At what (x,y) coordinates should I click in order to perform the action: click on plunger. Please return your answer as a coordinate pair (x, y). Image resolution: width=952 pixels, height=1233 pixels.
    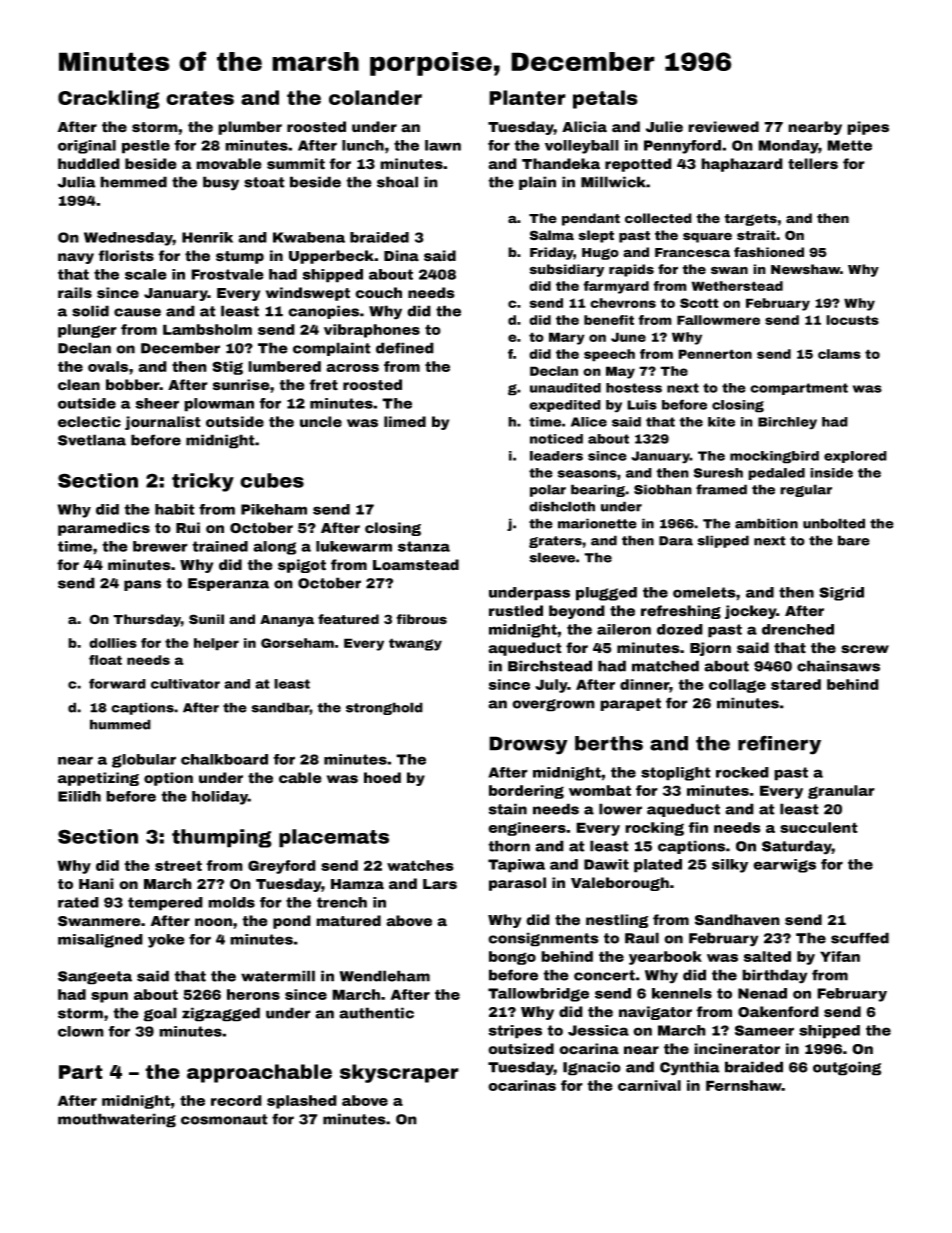
    Looking at the image, I should click on (87, 331).
